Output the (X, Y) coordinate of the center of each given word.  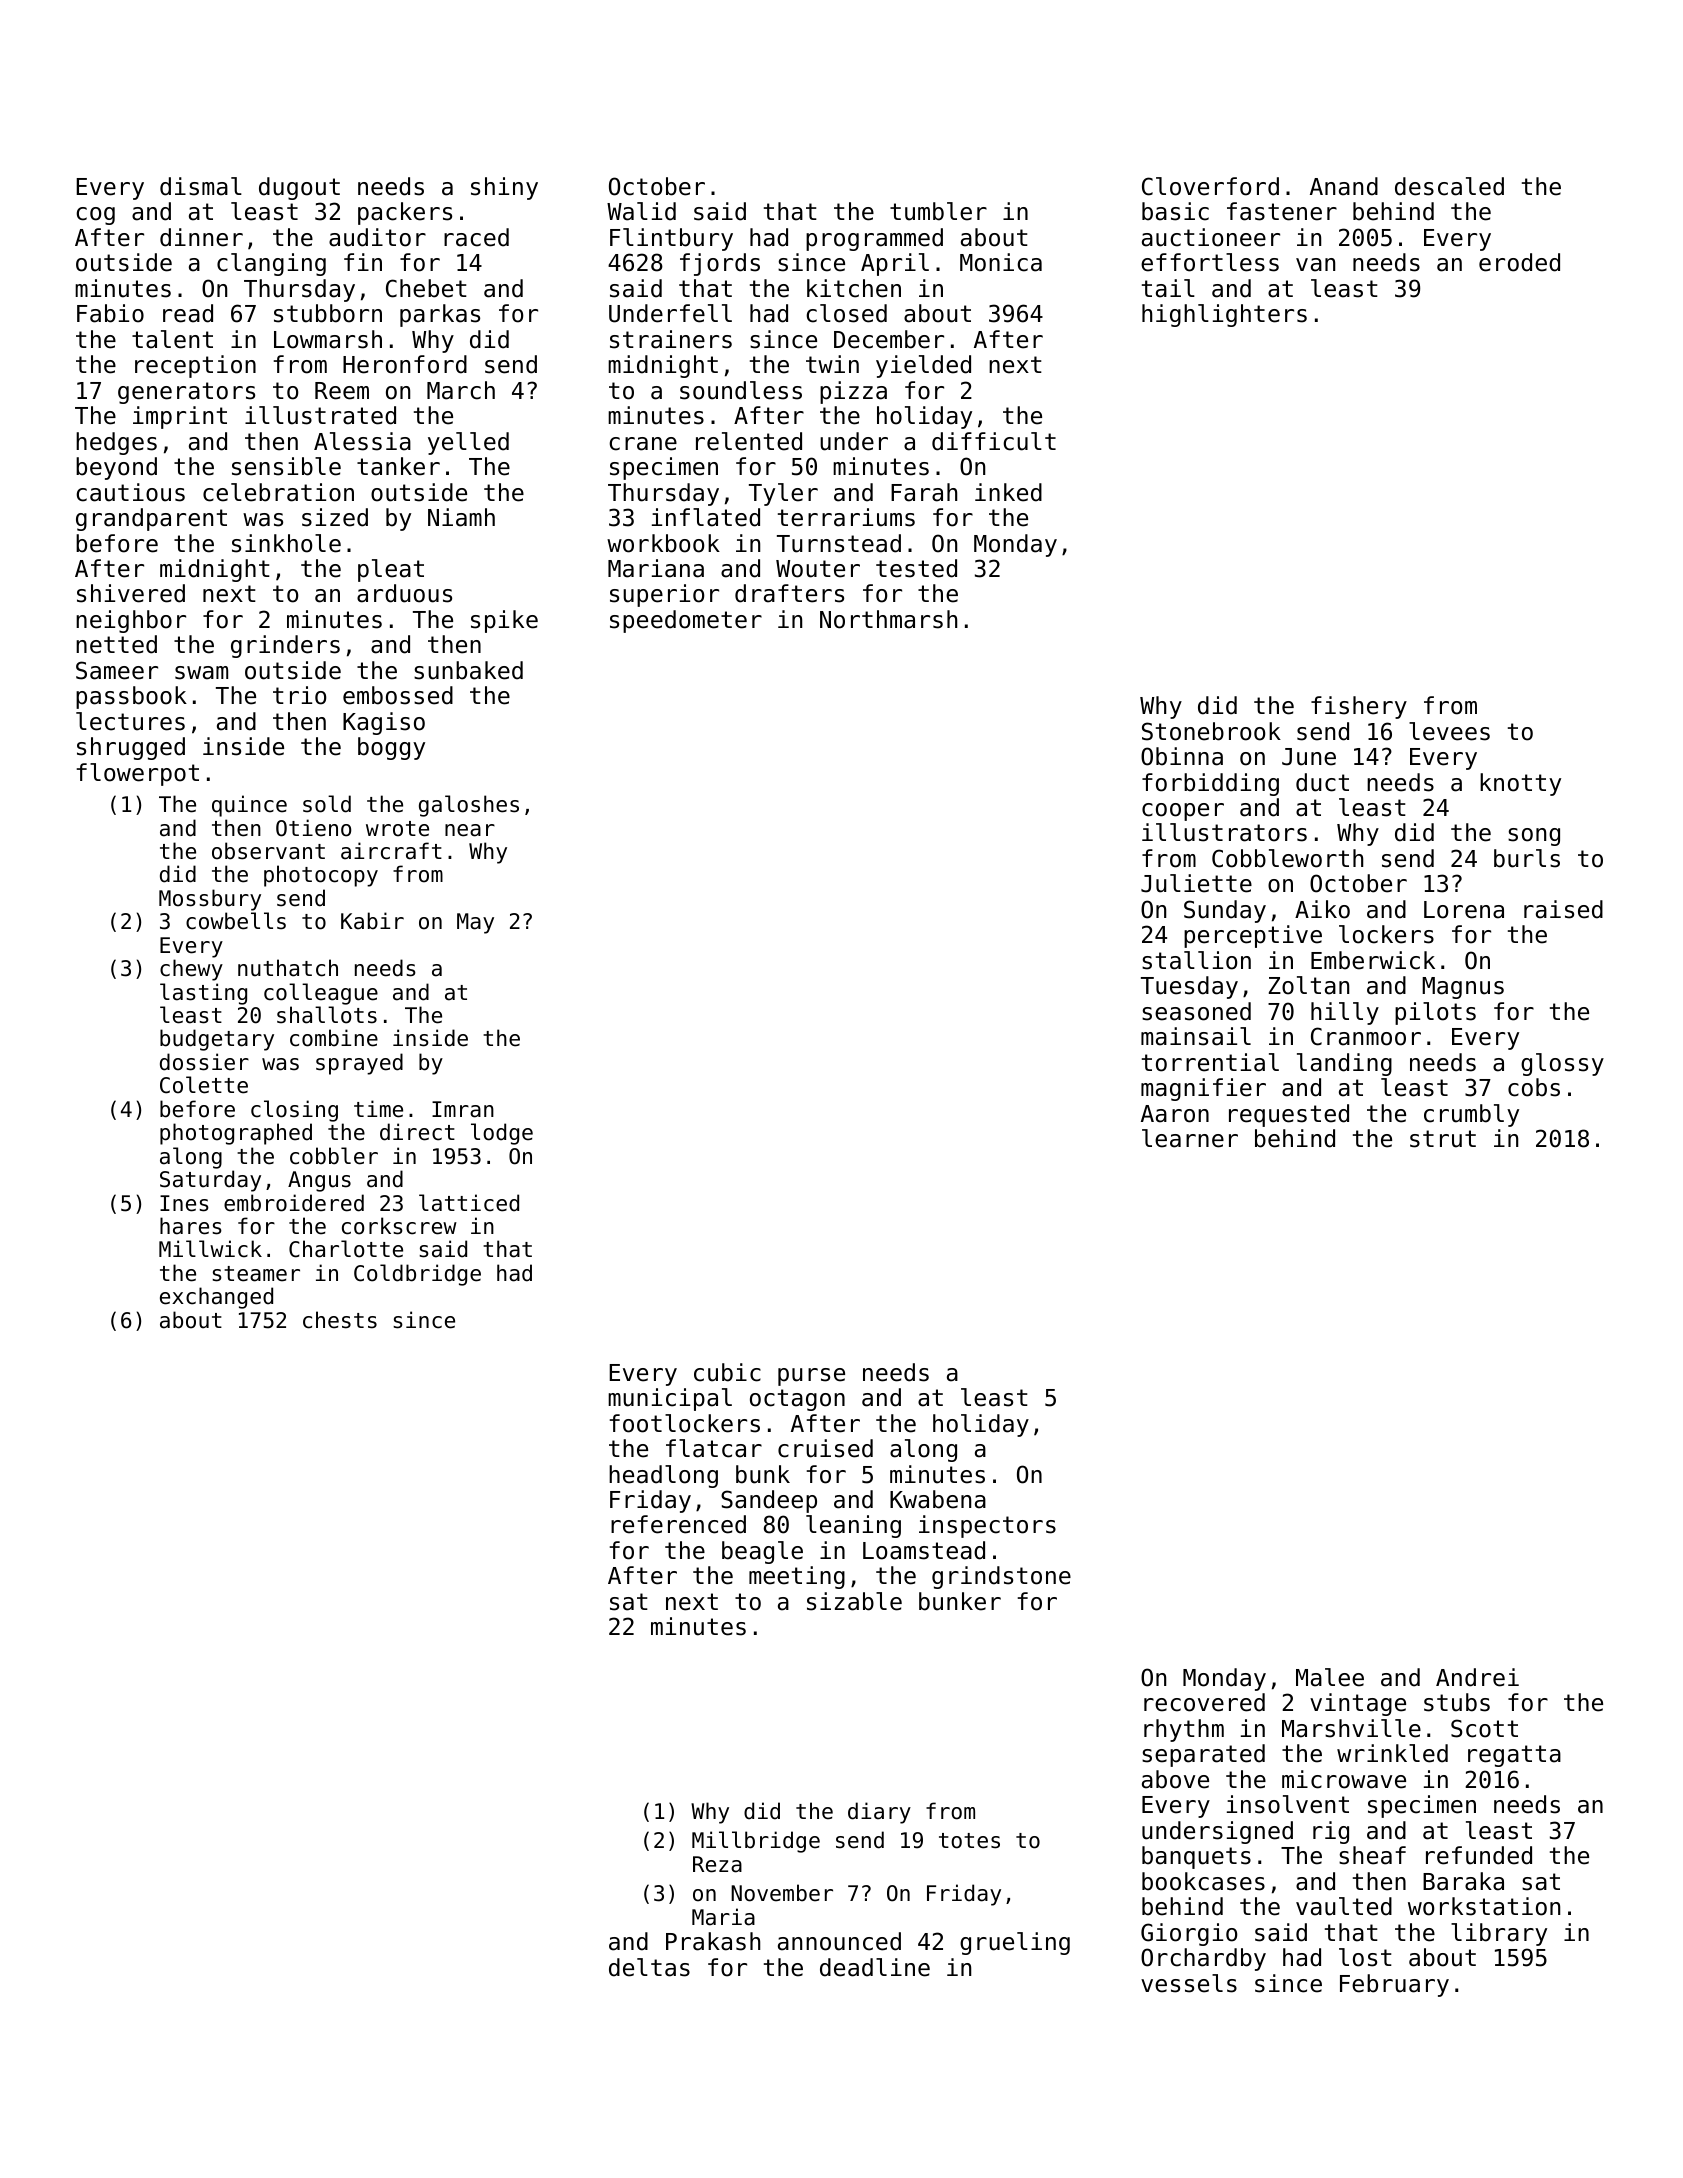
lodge (502, 1134)
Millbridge (756, 1842)
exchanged (216, 1298)
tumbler (938, 211)
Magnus (1463, 988)
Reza (717, 1864)
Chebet (426, 288)
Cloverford (1210, 186)
